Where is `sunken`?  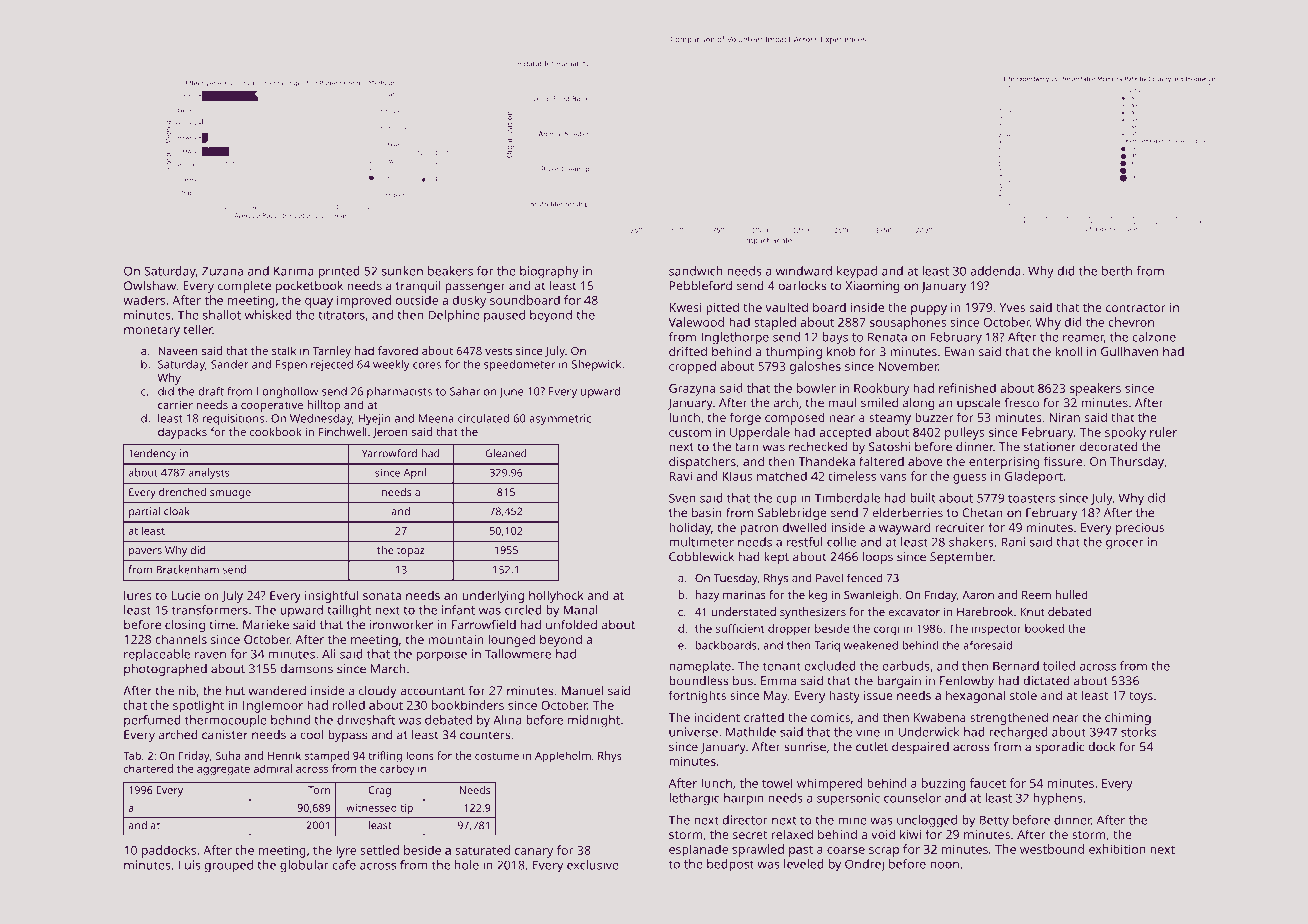
sunken is located at coordinates (402, 271).
